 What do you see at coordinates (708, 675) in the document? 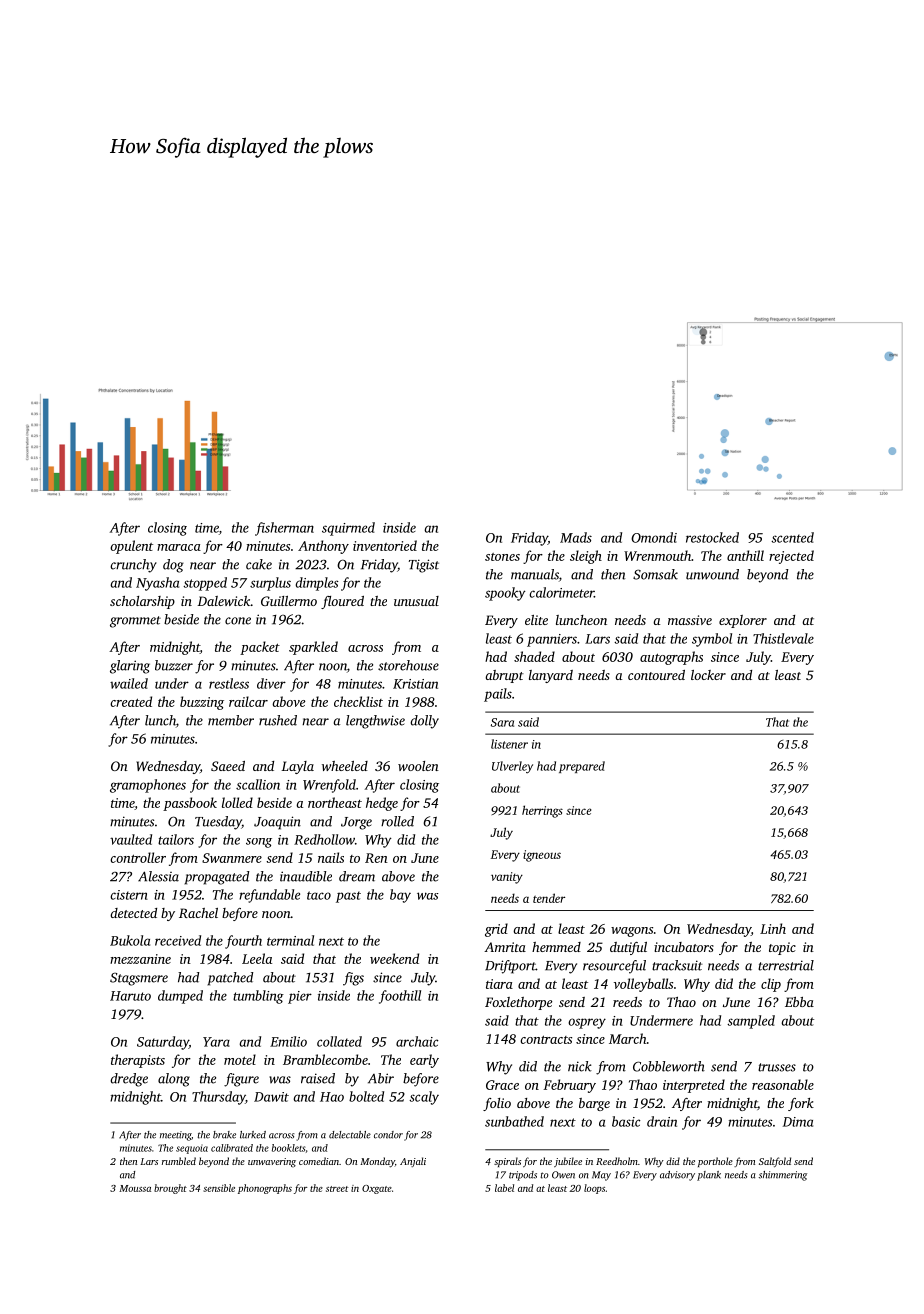
I see `locker` at bounding box center [708, 675].
